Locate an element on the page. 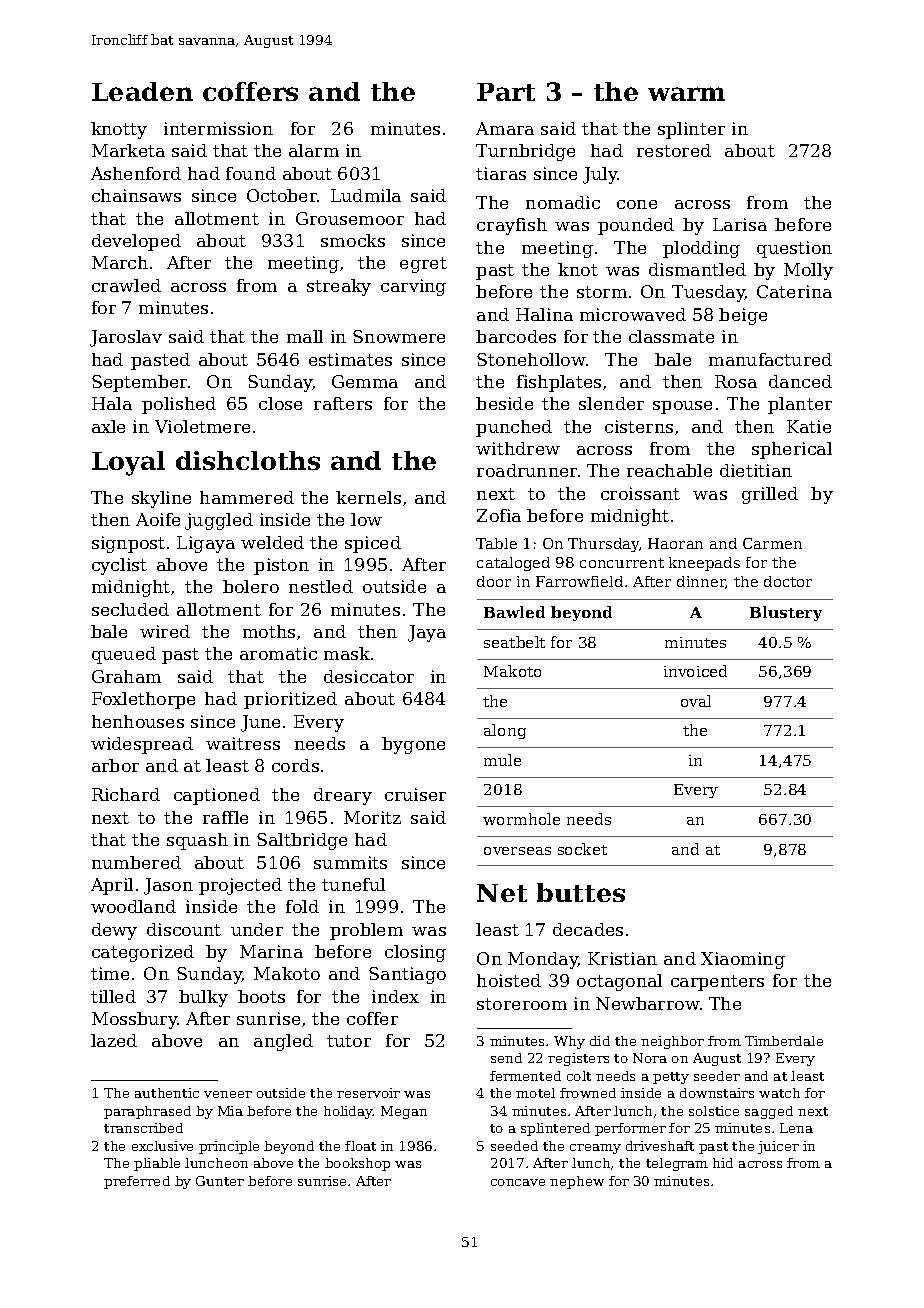 This image has height=1308, width=924. seatbelt is located at coordinates (514, 642).
